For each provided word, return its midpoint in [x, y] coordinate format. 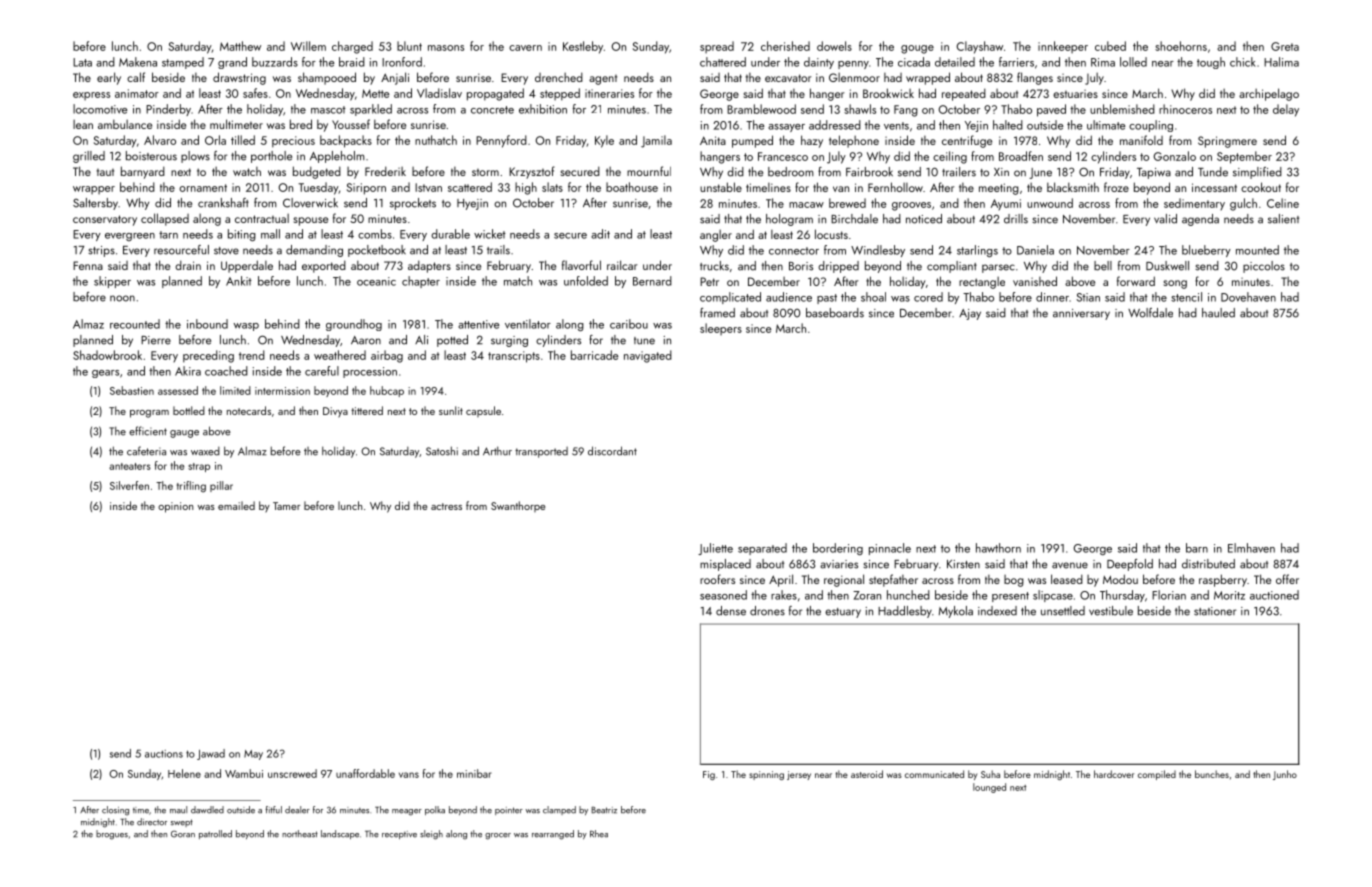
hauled [1218, 313]
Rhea [599, 834]
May [253, 755]
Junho [1285, 775]
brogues [112, 835]
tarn [168, 235]
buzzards [275, 62]
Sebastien [132, 390]
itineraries [609, 93]
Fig [709, 775]
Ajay [970, 314]
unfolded [586, 281]
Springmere [1227, 142]
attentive [478, 324]
